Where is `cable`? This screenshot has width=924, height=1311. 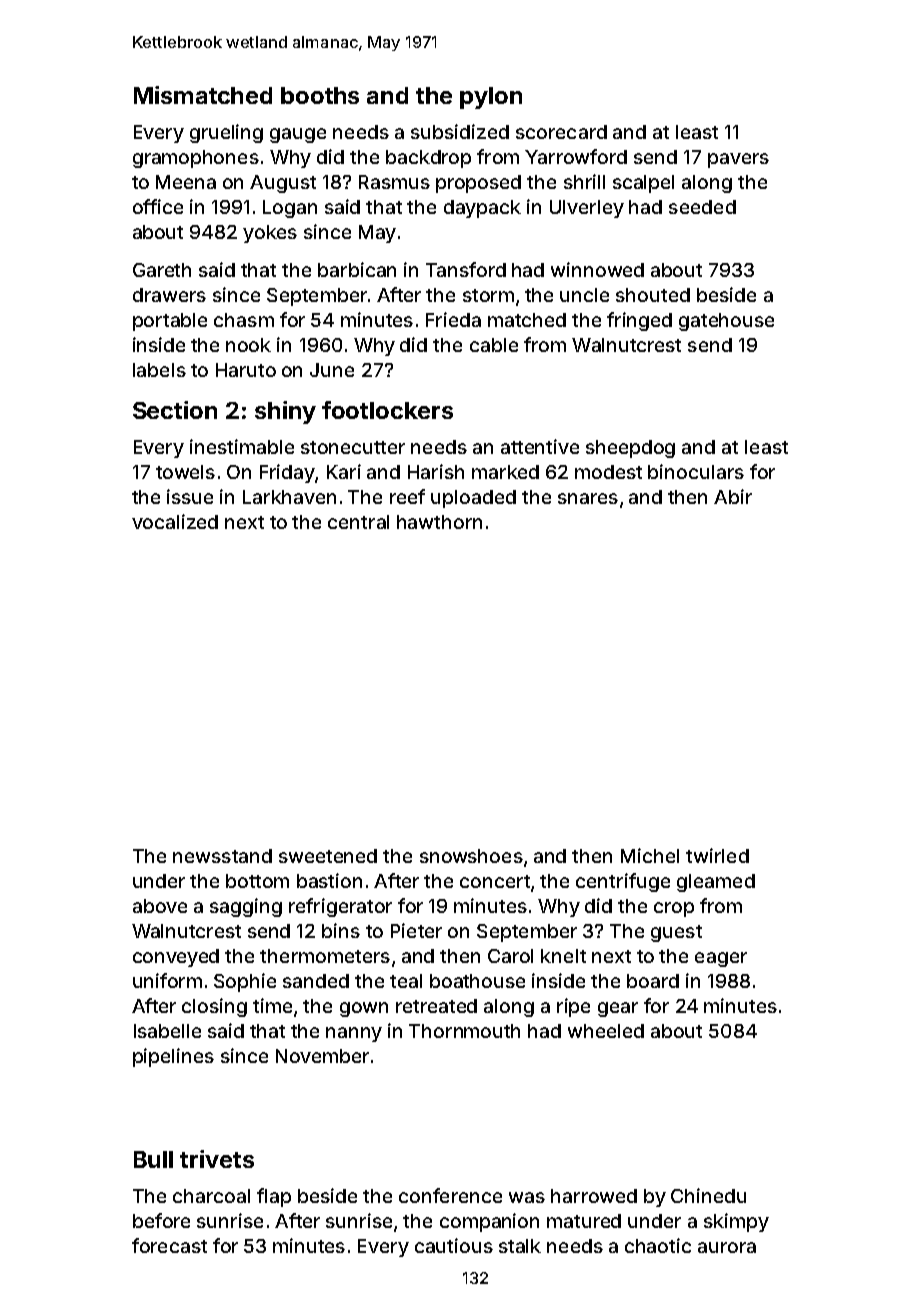 cable is located at coordinates (494, 345).
